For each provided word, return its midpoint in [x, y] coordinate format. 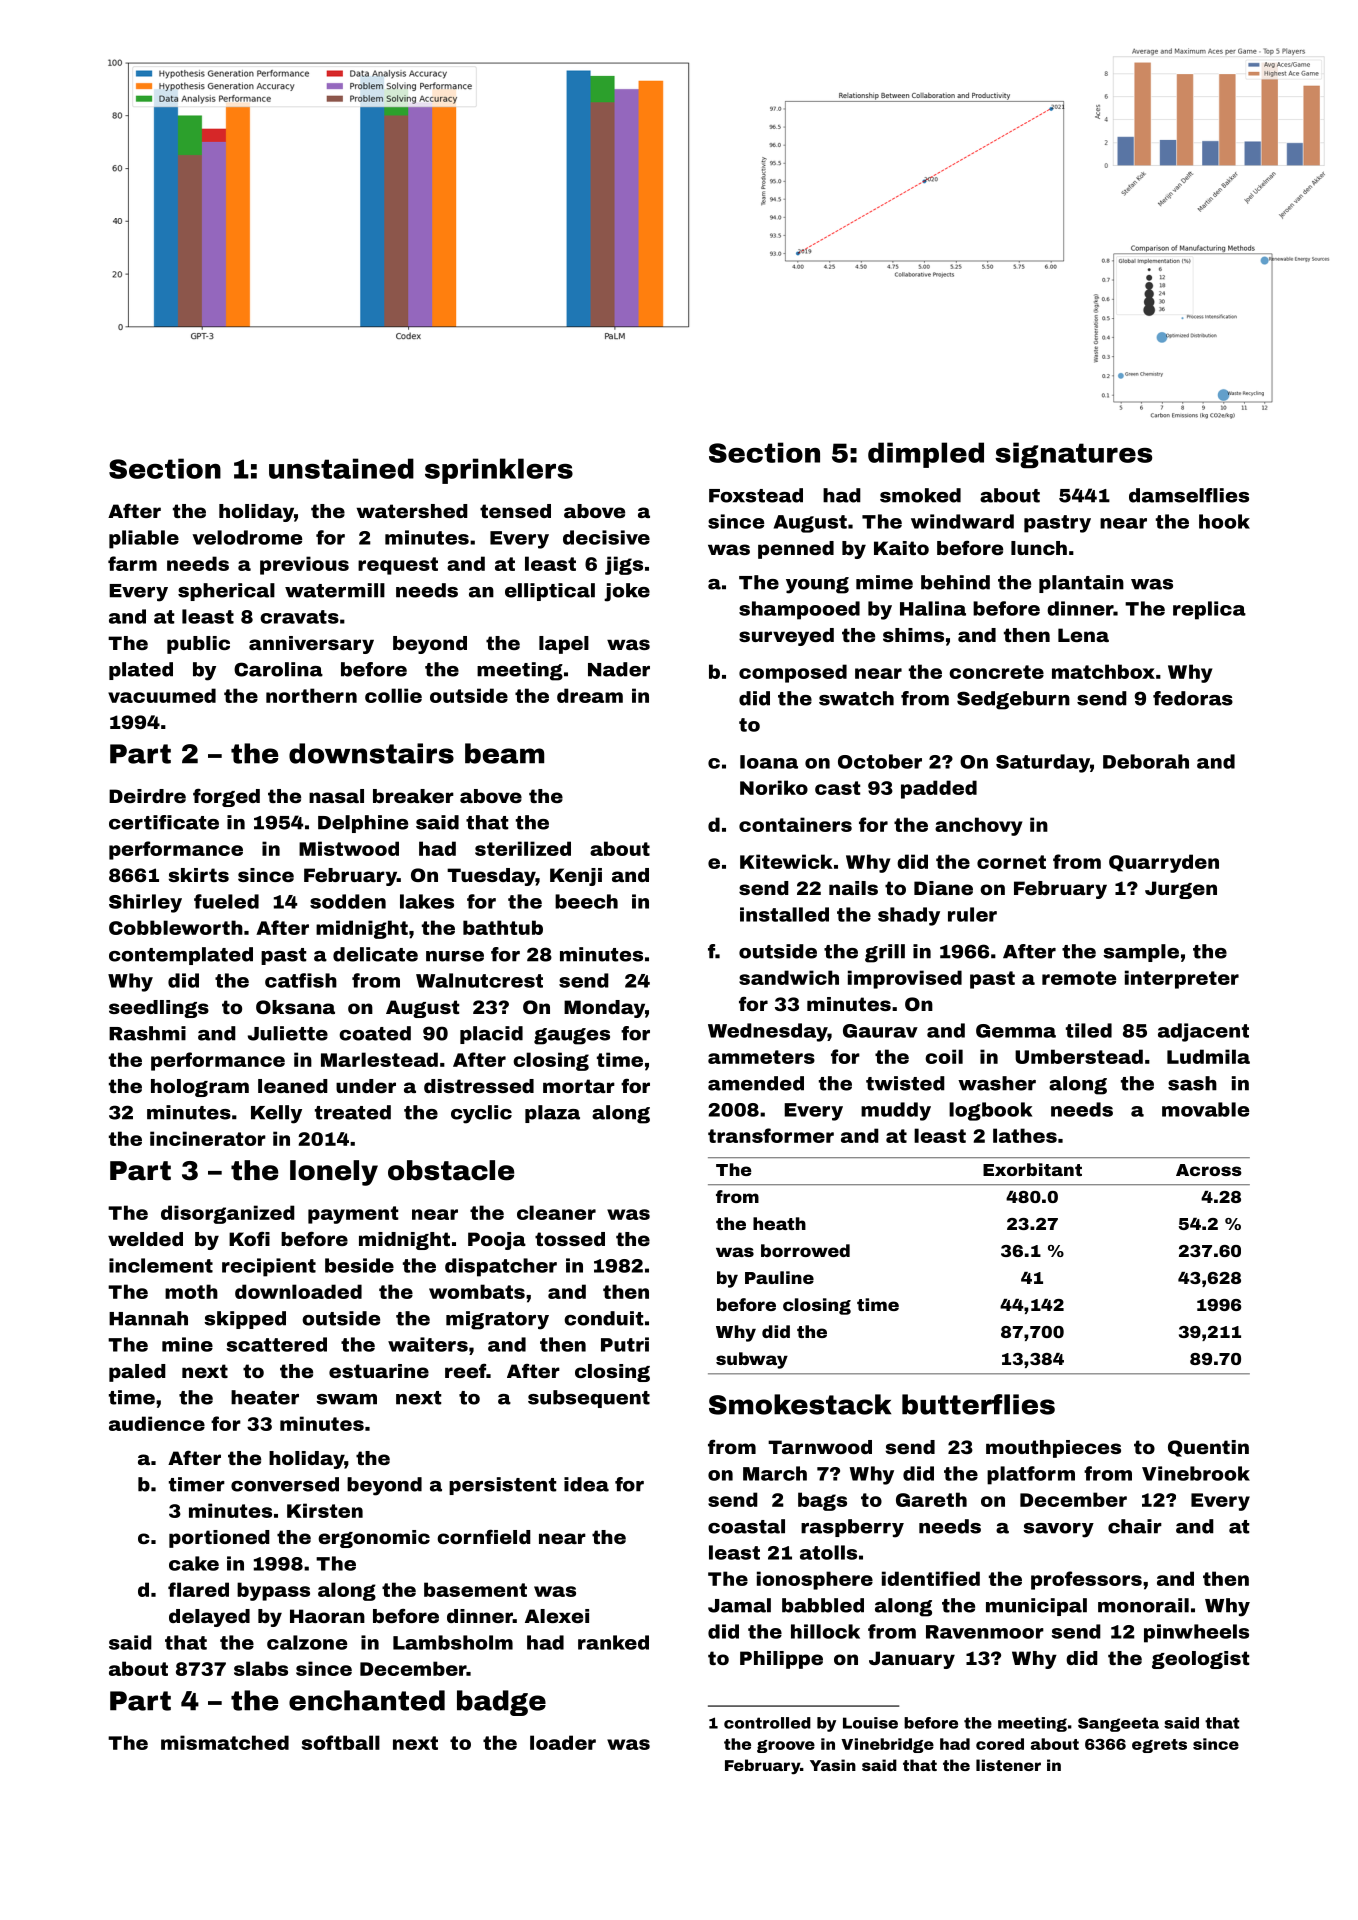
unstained [341, 468]
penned [796, 550]
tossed [570, 1239]
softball [341, 1742]
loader [563, 1742]
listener [1008, 1765]
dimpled [926, 455]
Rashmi [147, 1033]
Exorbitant [1032, 1169]
